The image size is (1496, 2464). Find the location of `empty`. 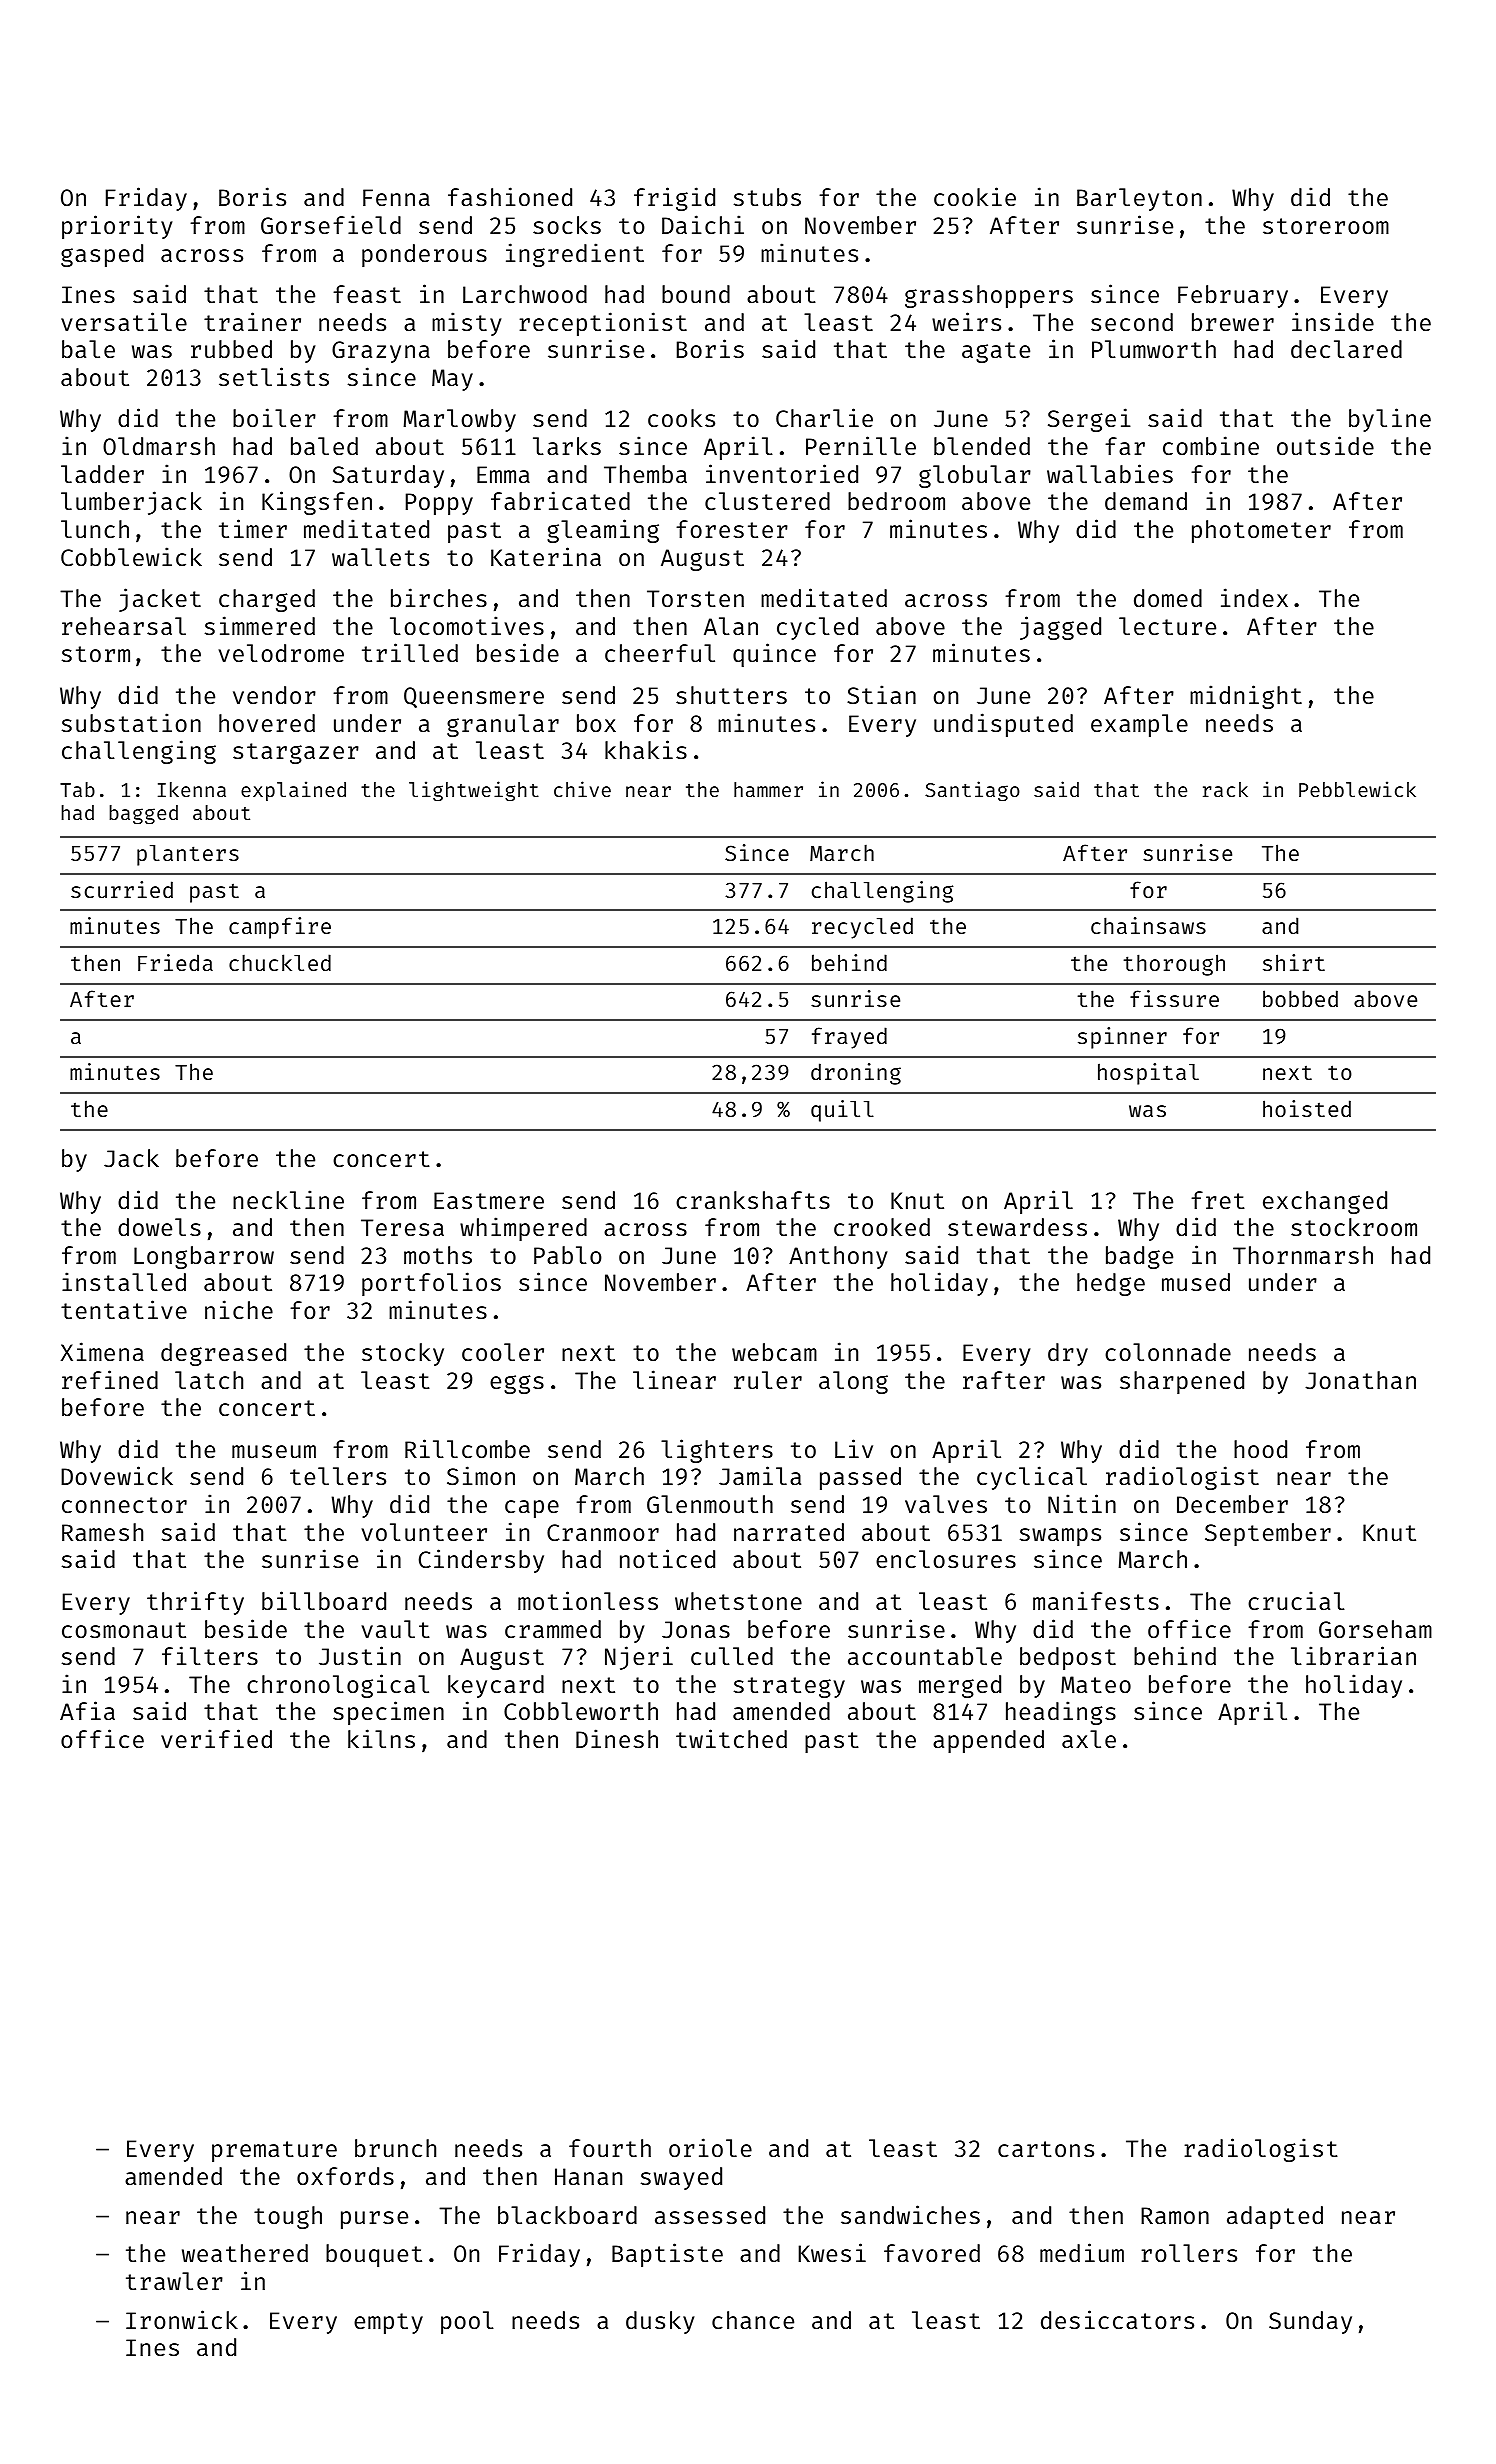

empty is located at coordinates (388, 2323).
